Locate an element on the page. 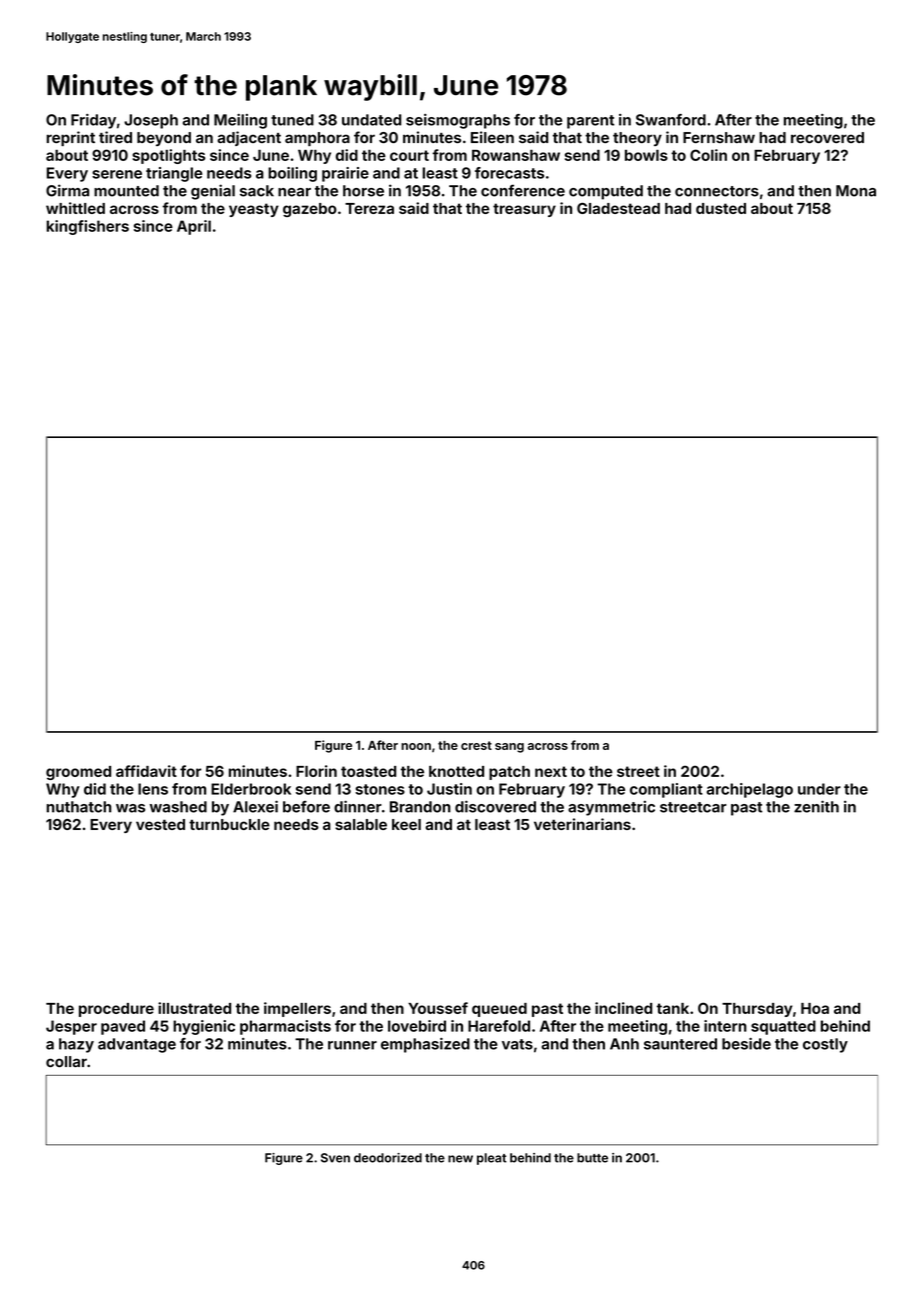 Image resolution: width=924 pixels, height=1308 pixels. treasury is located at coordinates (524, 210).
